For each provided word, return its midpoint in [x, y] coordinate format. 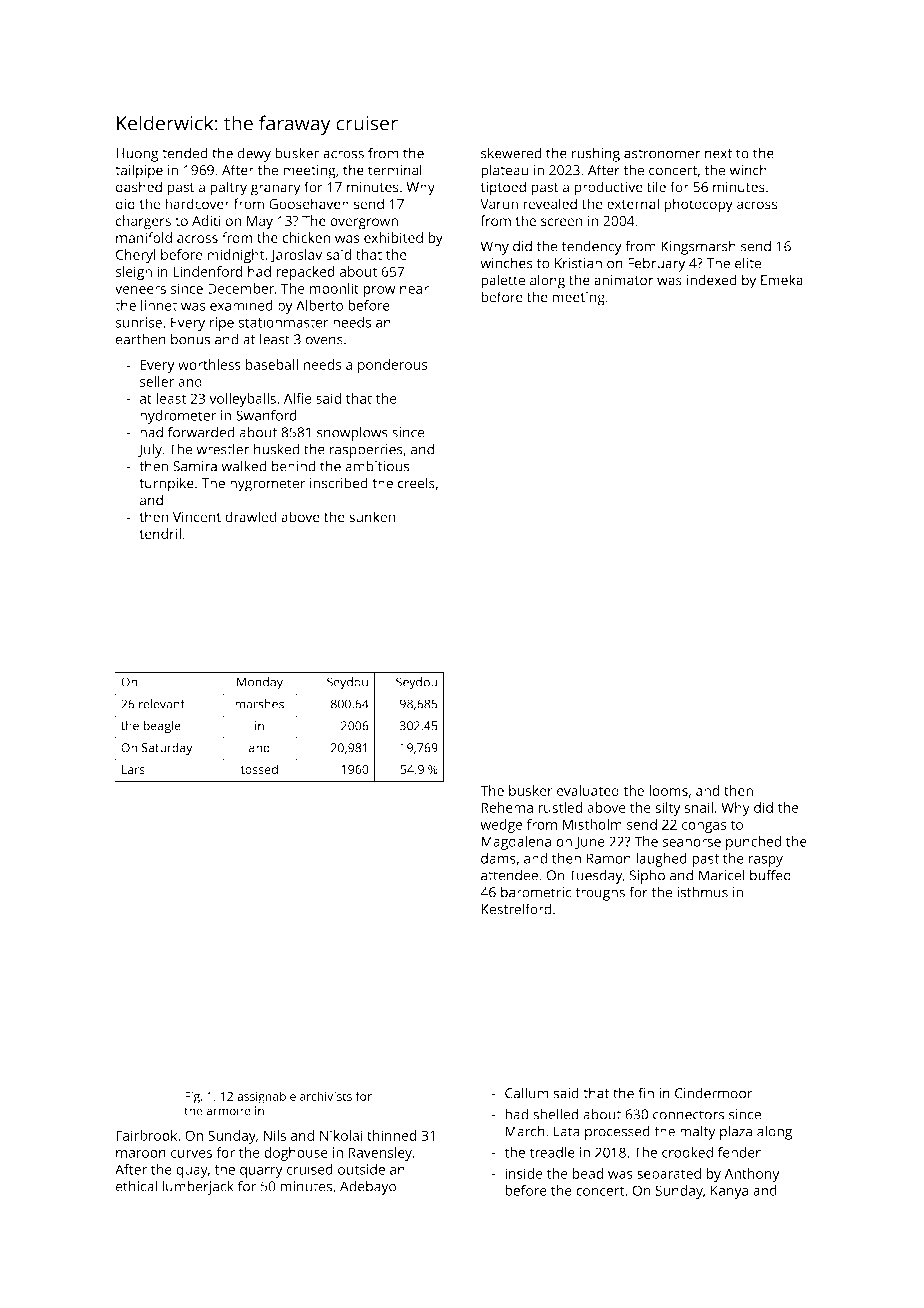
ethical [136, 1186]
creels [416, 483]
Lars [133, 769]
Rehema [507, 807]
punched [754, 843]
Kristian [578, 263]
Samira [195, 466]
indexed [712, 280]
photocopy [698, 205]
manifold [144, 237]
